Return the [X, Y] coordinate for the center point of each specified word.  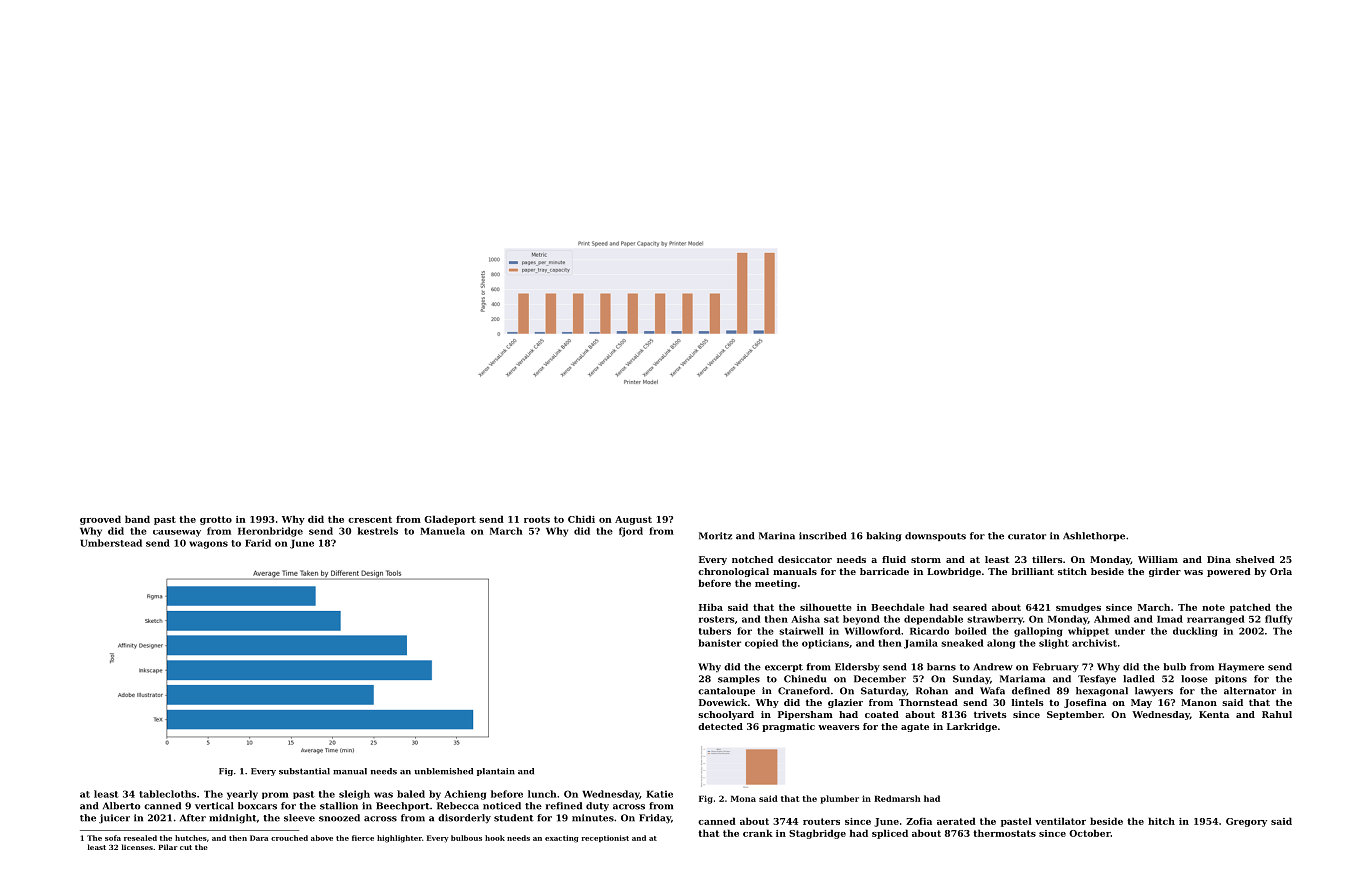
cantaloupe [726, 691]
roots [537, 519]
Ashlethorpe [1094, 536]
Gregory [1246, 822]
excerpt [784, 668]
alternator [1250, 691]
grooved [100, 520]
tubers [715, 631]
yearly [242, 795]
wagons [208, 545]
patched [1250, 608]
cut [186, 847]
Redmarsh [897, 798]
